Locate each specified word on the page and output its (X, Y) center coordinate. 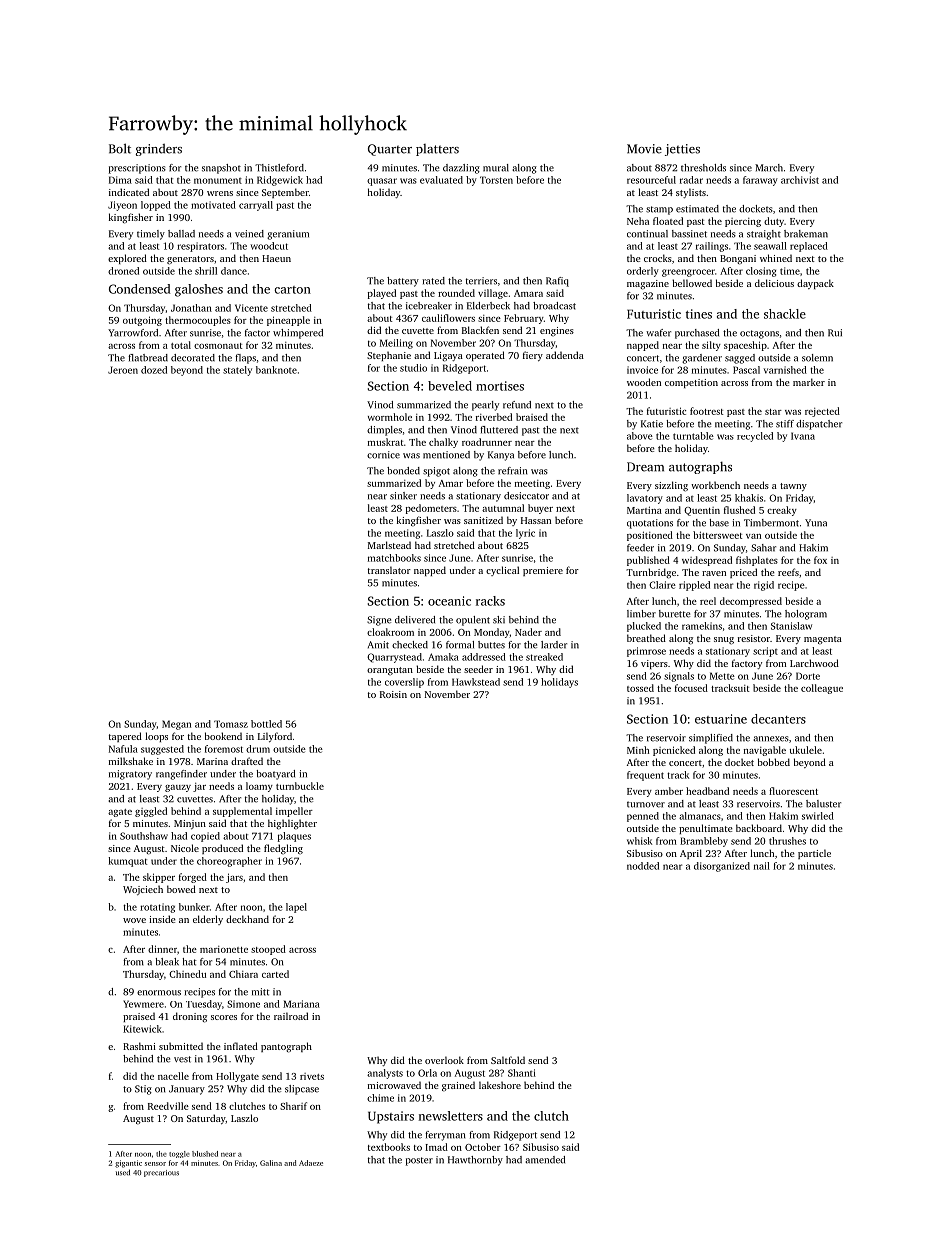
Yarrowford (133, 333)
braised (532, 417)
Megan (176, 725)
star (773, 412)
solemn (817, 358)
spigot (436, 472)
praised (139, 1017)
